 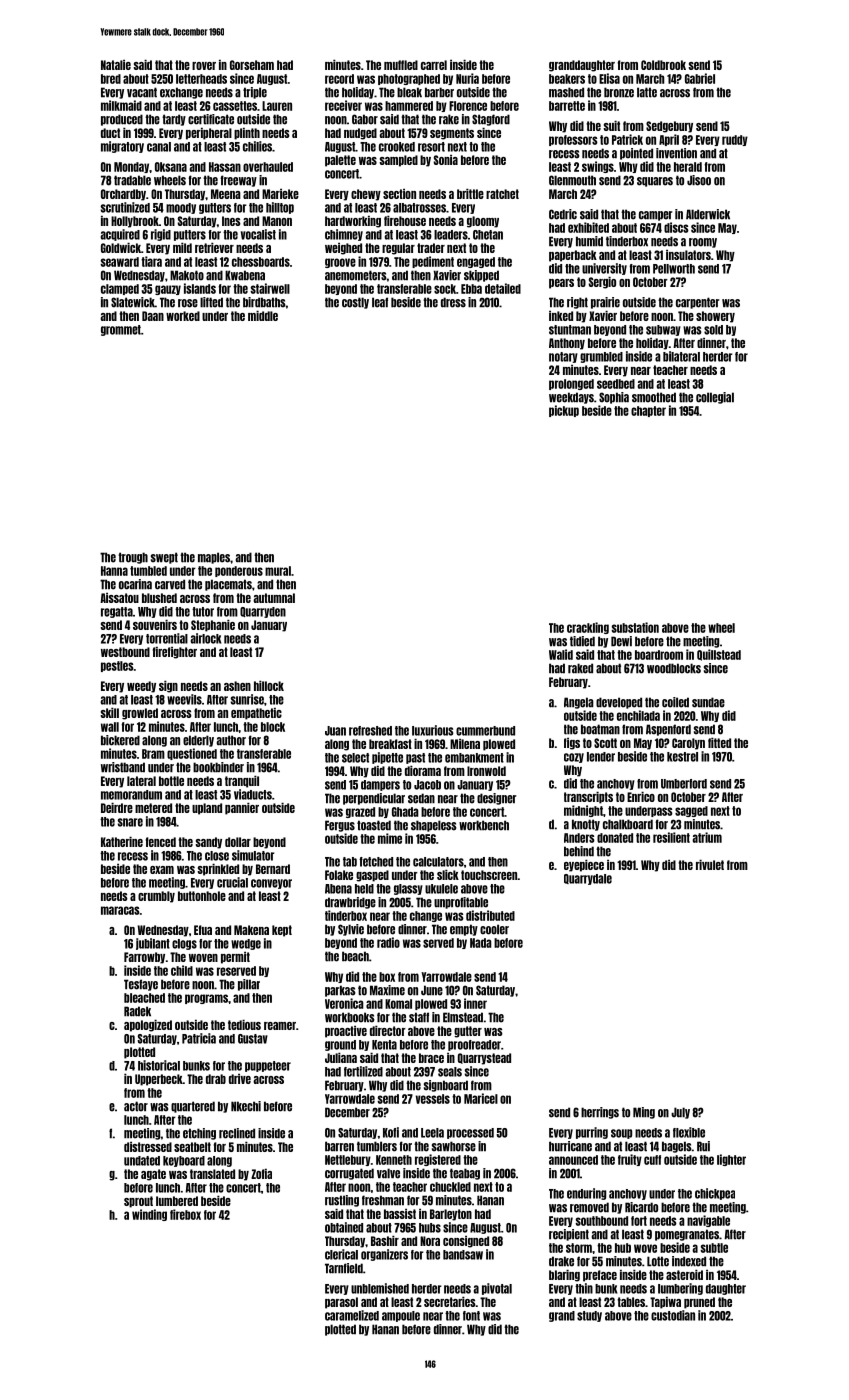 What do you see at coordinates (355, 303) in the screenshot?
I see `costly` at bounding box center [355, 303].
